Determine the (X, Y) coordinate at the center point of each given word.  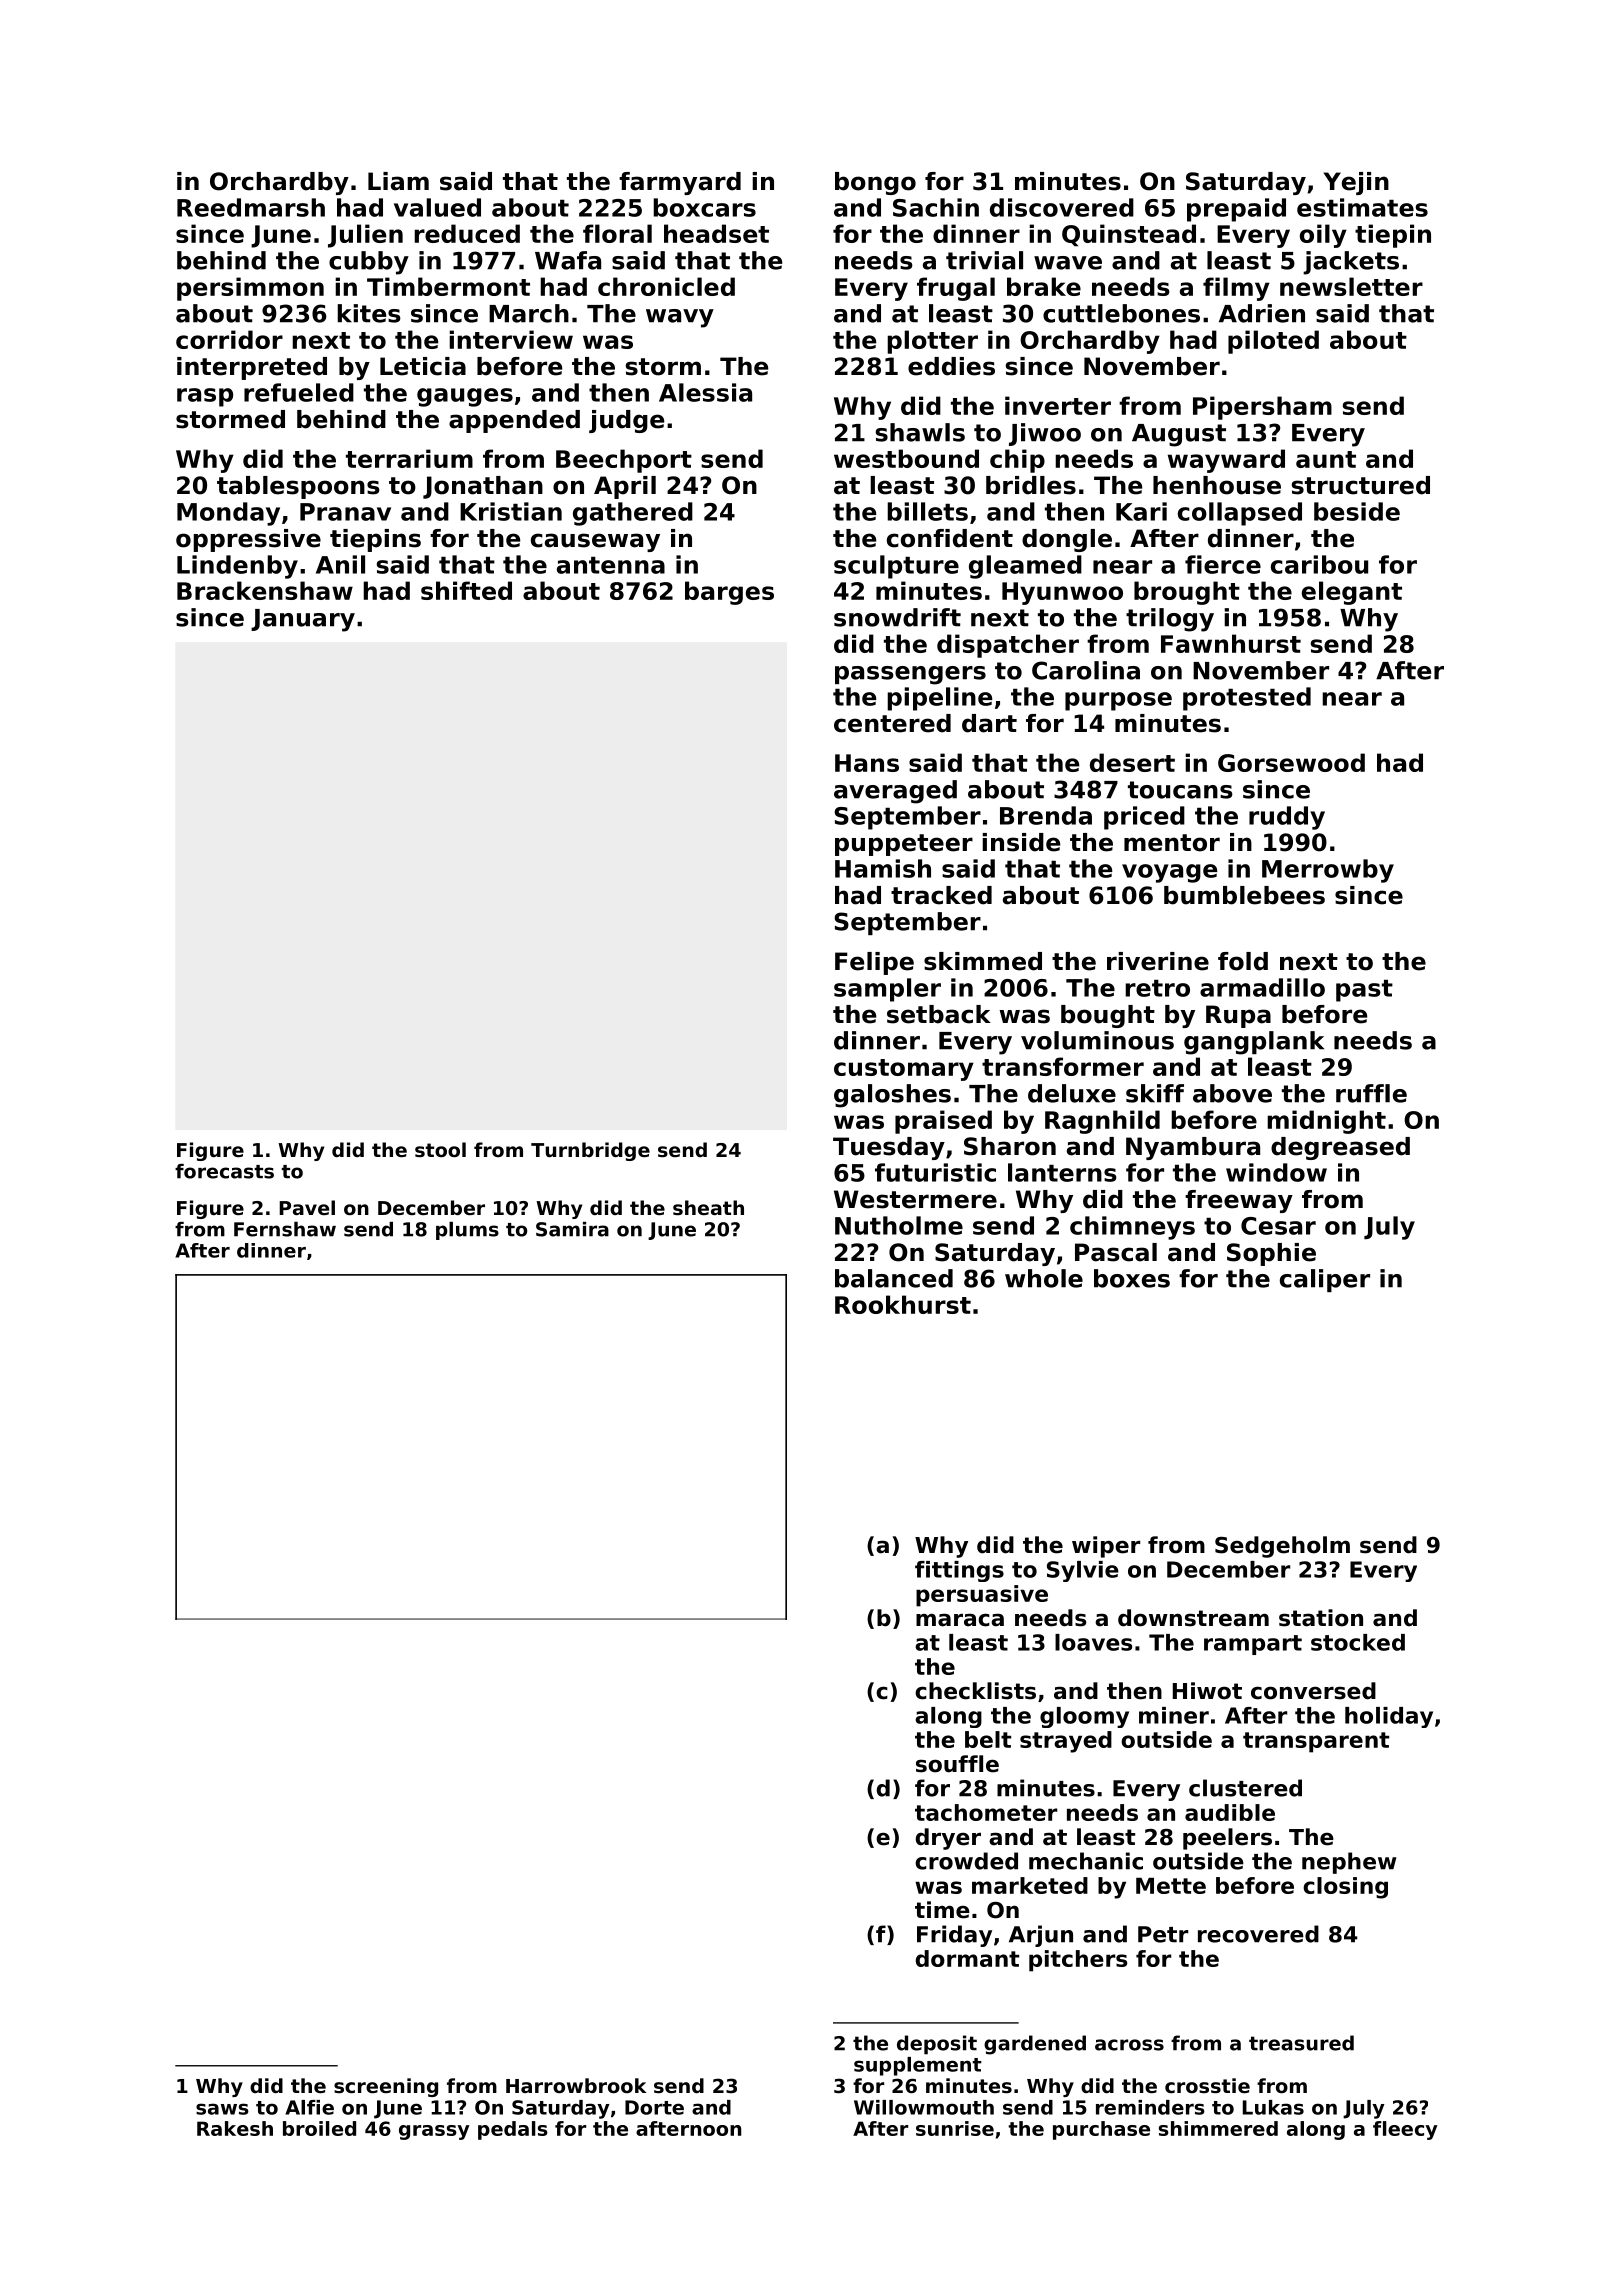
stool (440, 1149)
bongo (875, 183)
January (303, 620)
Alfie (309, 2107)
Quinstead (1129, 235)
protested (1247, 699)
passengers (910, 675)
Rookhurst (903, 1304)
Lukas (1273, 2107)
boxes (1132, 1278)
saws (222, 2109)
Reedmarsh (251, 207)
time (942, 1910)
